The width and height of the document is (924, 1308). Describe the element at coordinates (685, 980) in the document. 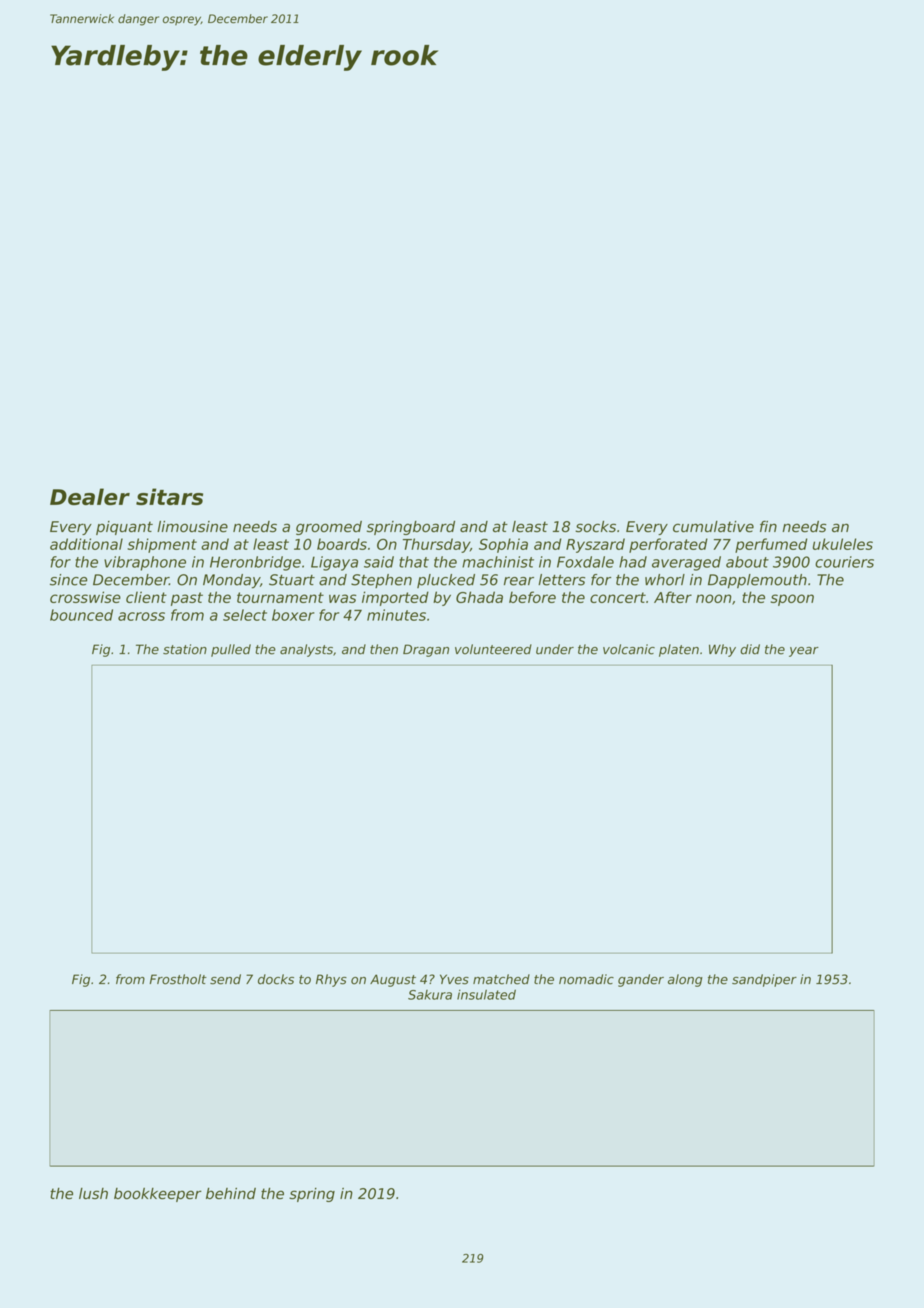

I see `along` at that location.
